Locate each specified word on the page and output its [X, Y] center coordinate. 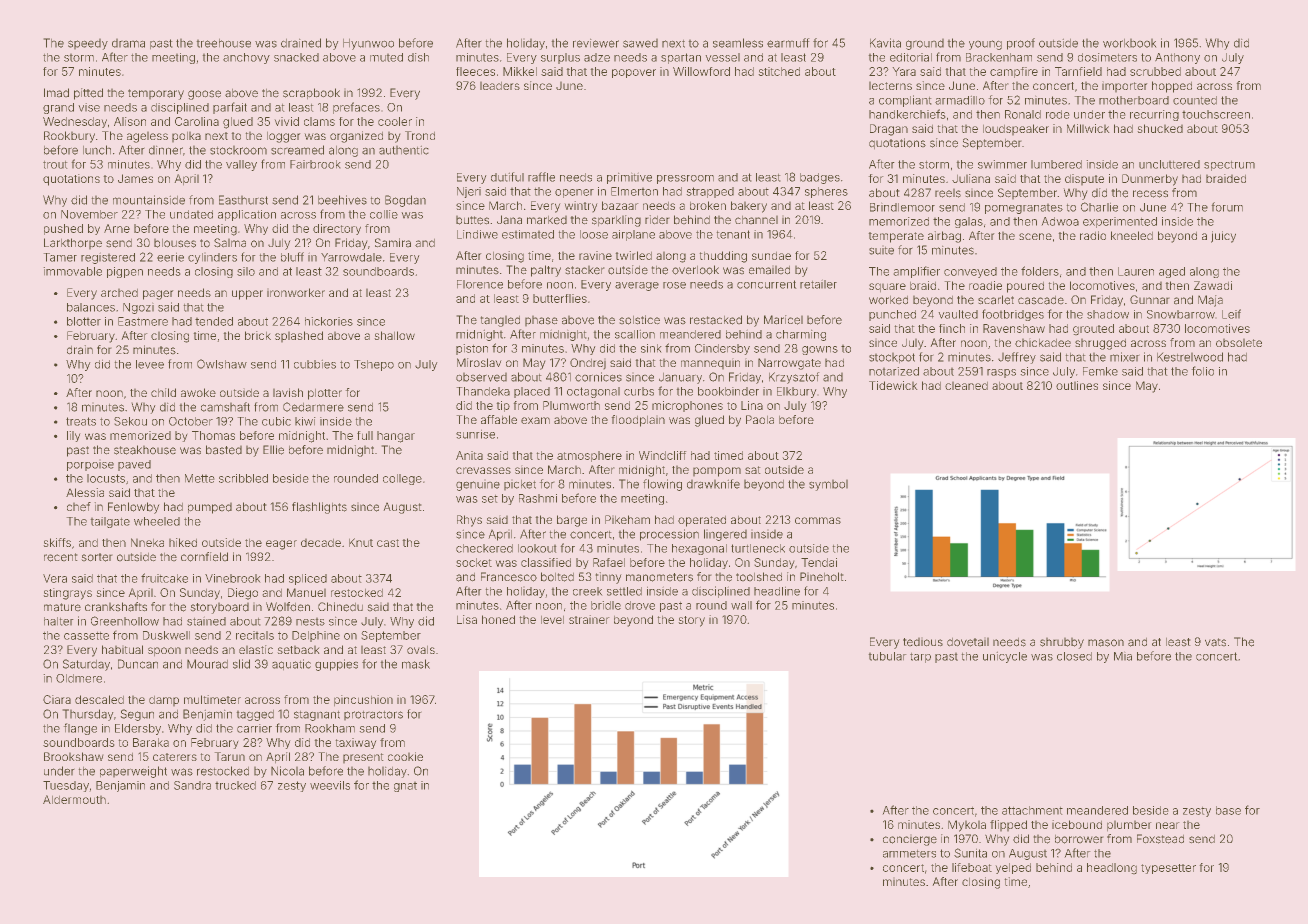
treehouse [224, 43]
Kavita [885, 43]
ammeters [909, 854]
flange [80, 729]
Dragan [889, 130]
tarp [920, 658]
